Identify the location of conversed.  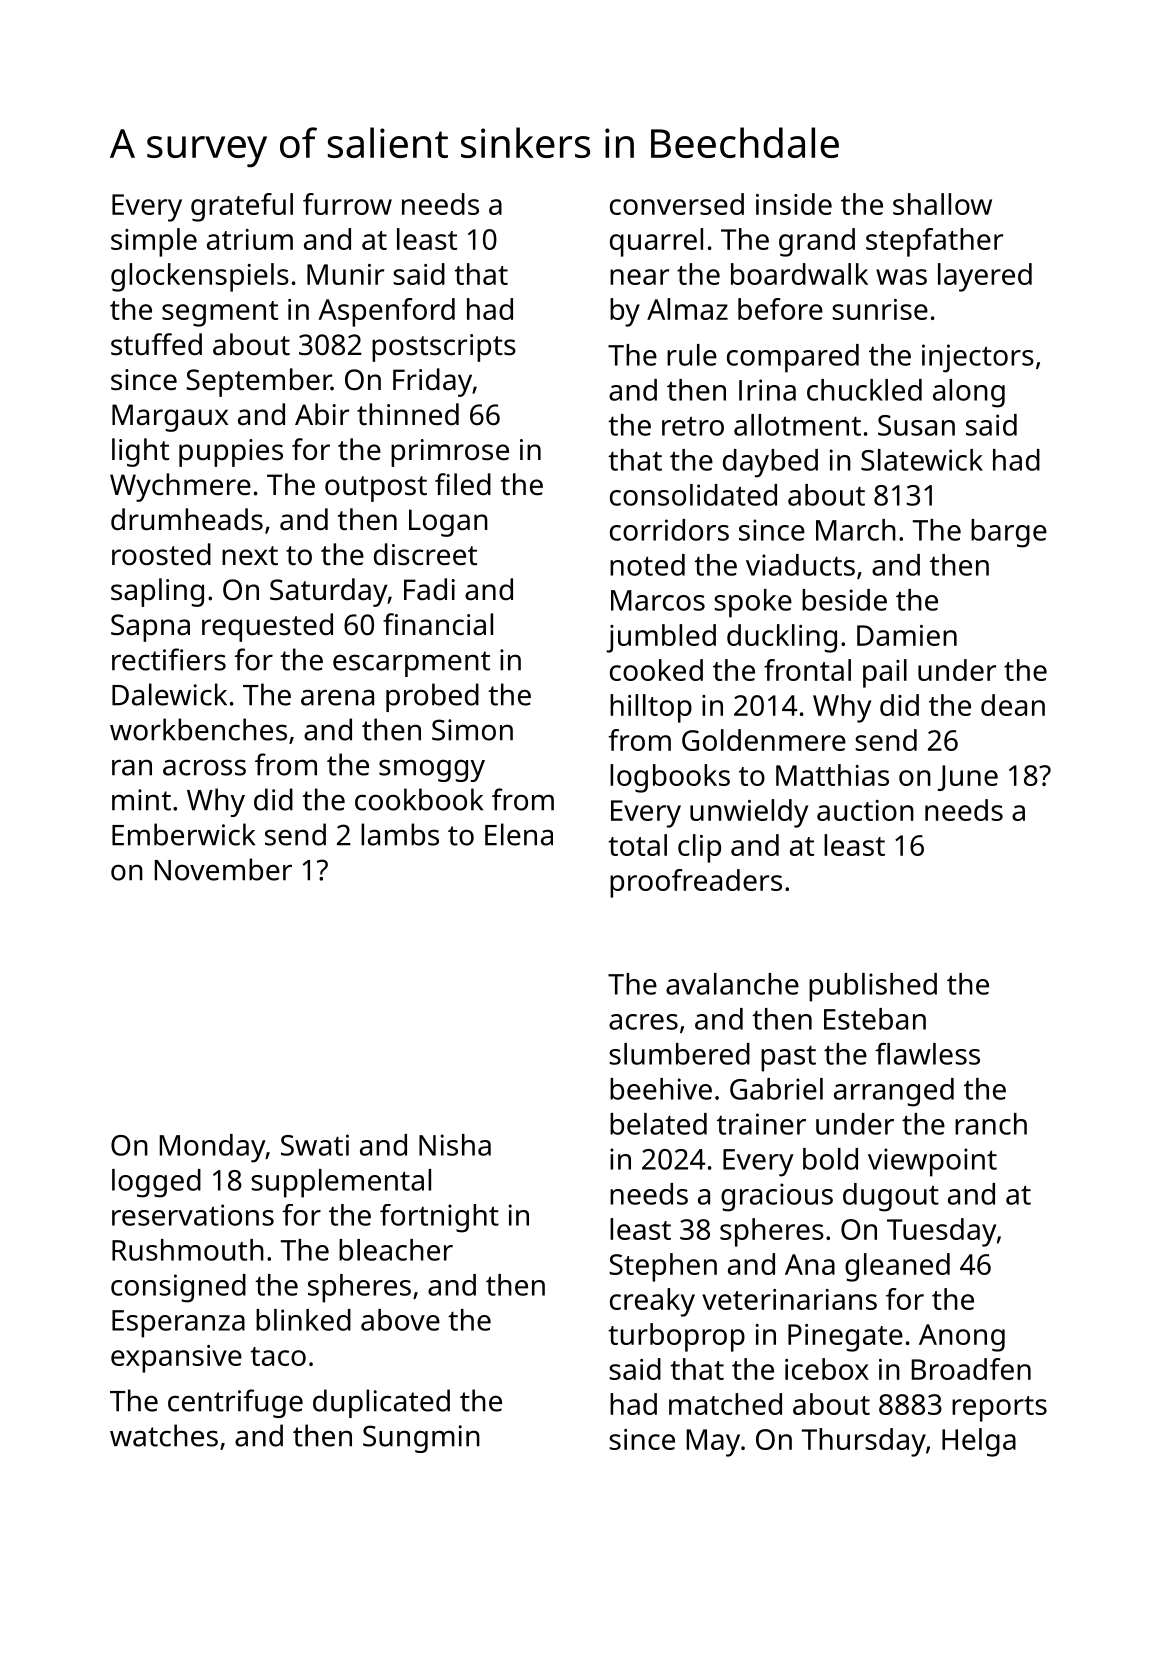
(677, 204).
